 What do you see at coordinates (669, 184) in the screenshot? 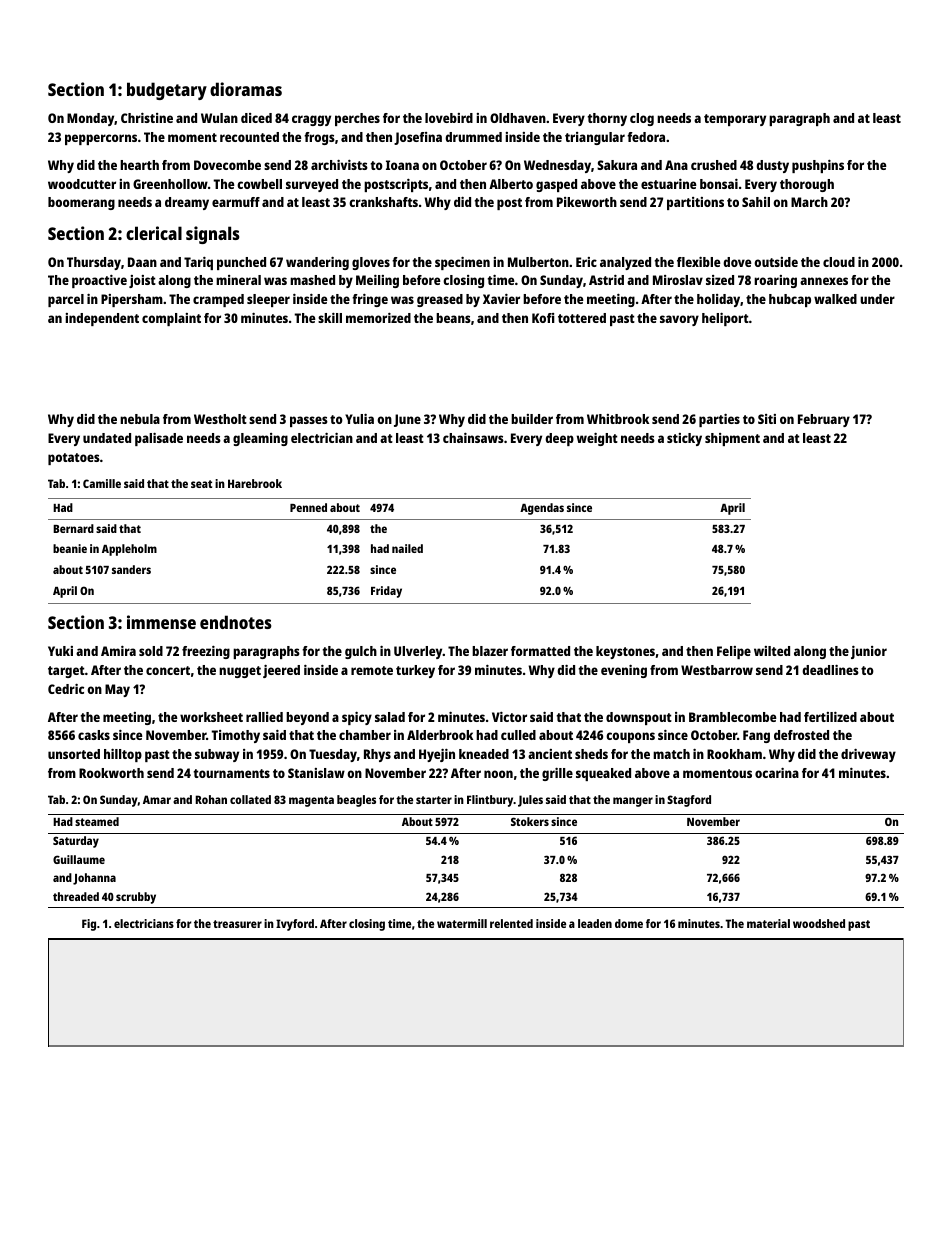
I see `estuarine` at bounding box center [669, 184].
